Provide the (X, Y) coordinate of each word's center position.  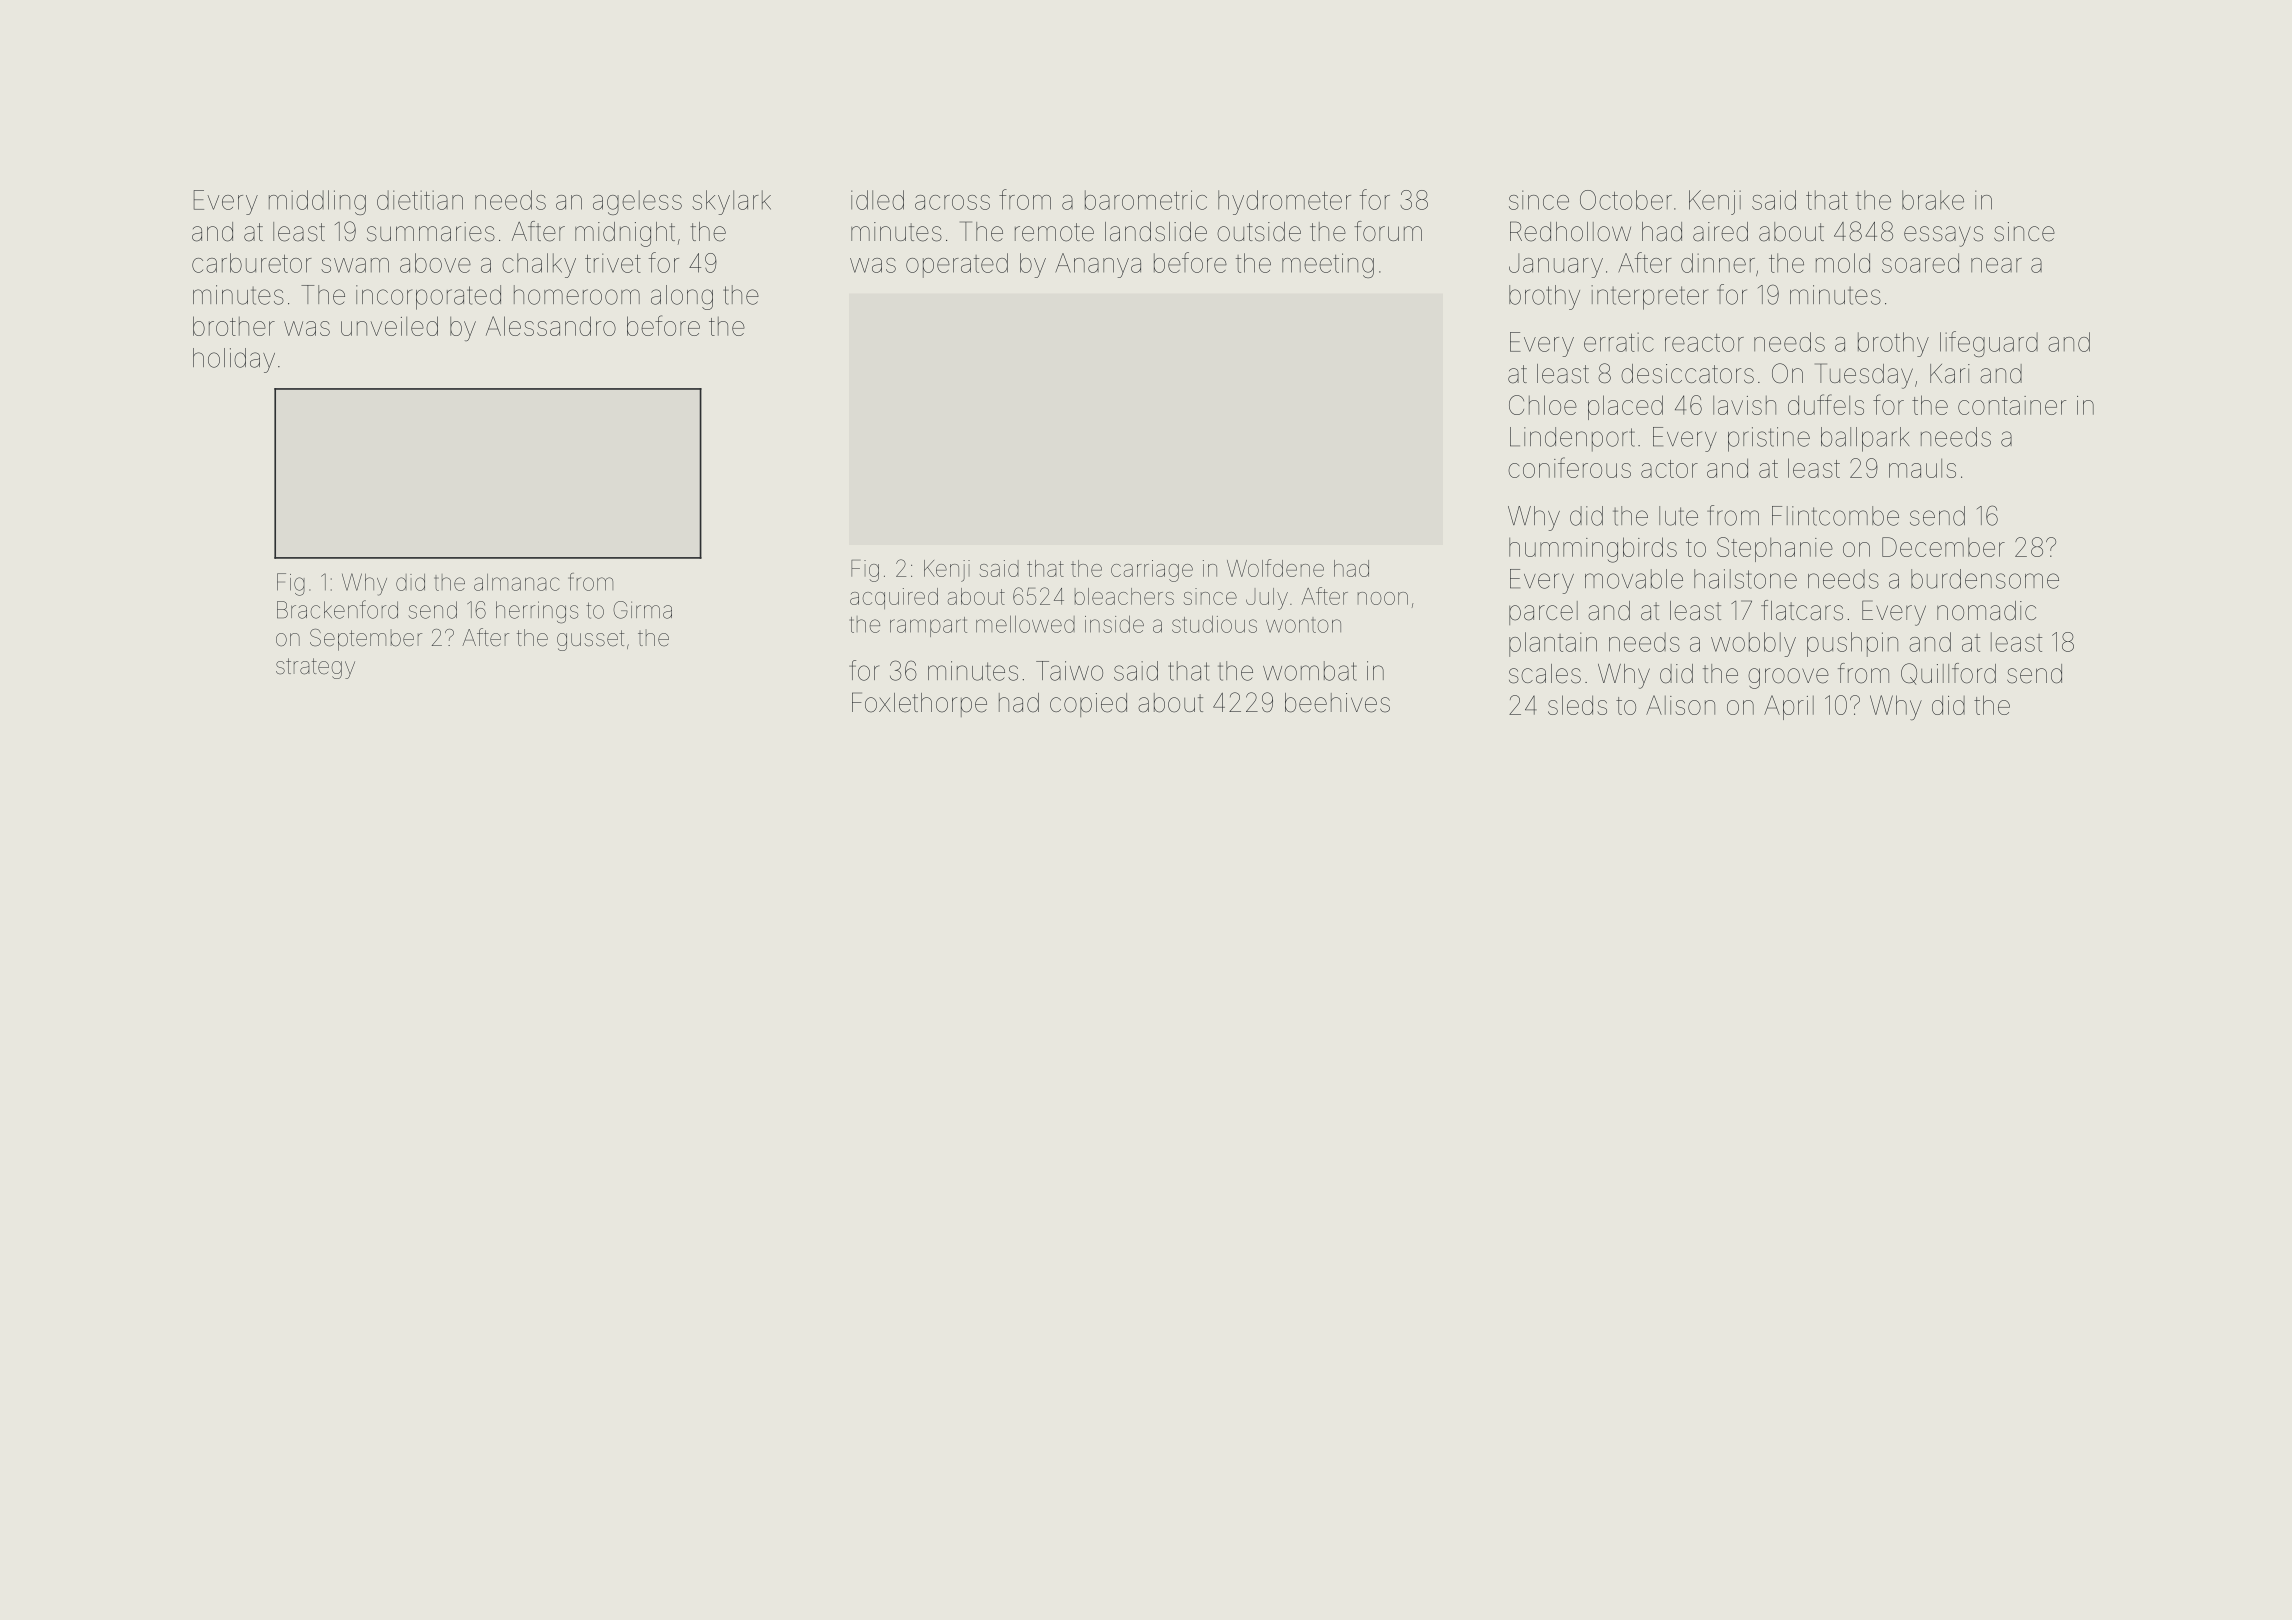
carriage (1152, 571)
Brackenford (337, 609)
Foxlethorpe (919, 704)
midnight (625, 234)
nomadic (1986, 611)
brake (1933, 200)
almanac (517, 582)
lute (1678, 516)
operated (957, 265)
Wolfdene (1275, 568)
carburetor (252, 263)
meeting (1328, 265)
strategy (315, 668)
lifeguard (1989, 344)
